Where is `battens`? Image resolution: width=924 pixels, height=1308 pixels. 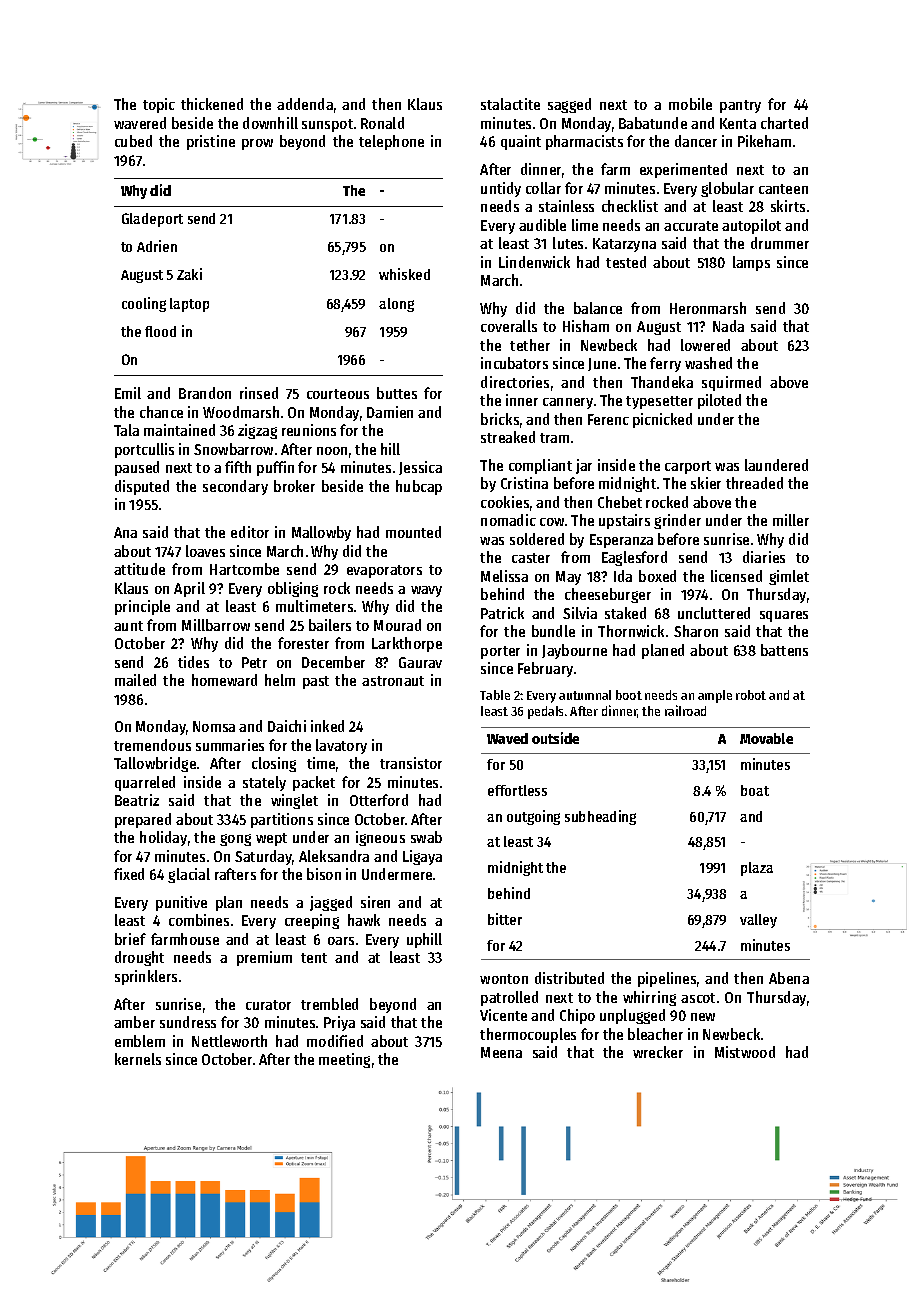 battens is located at coordinates (784, 650).
